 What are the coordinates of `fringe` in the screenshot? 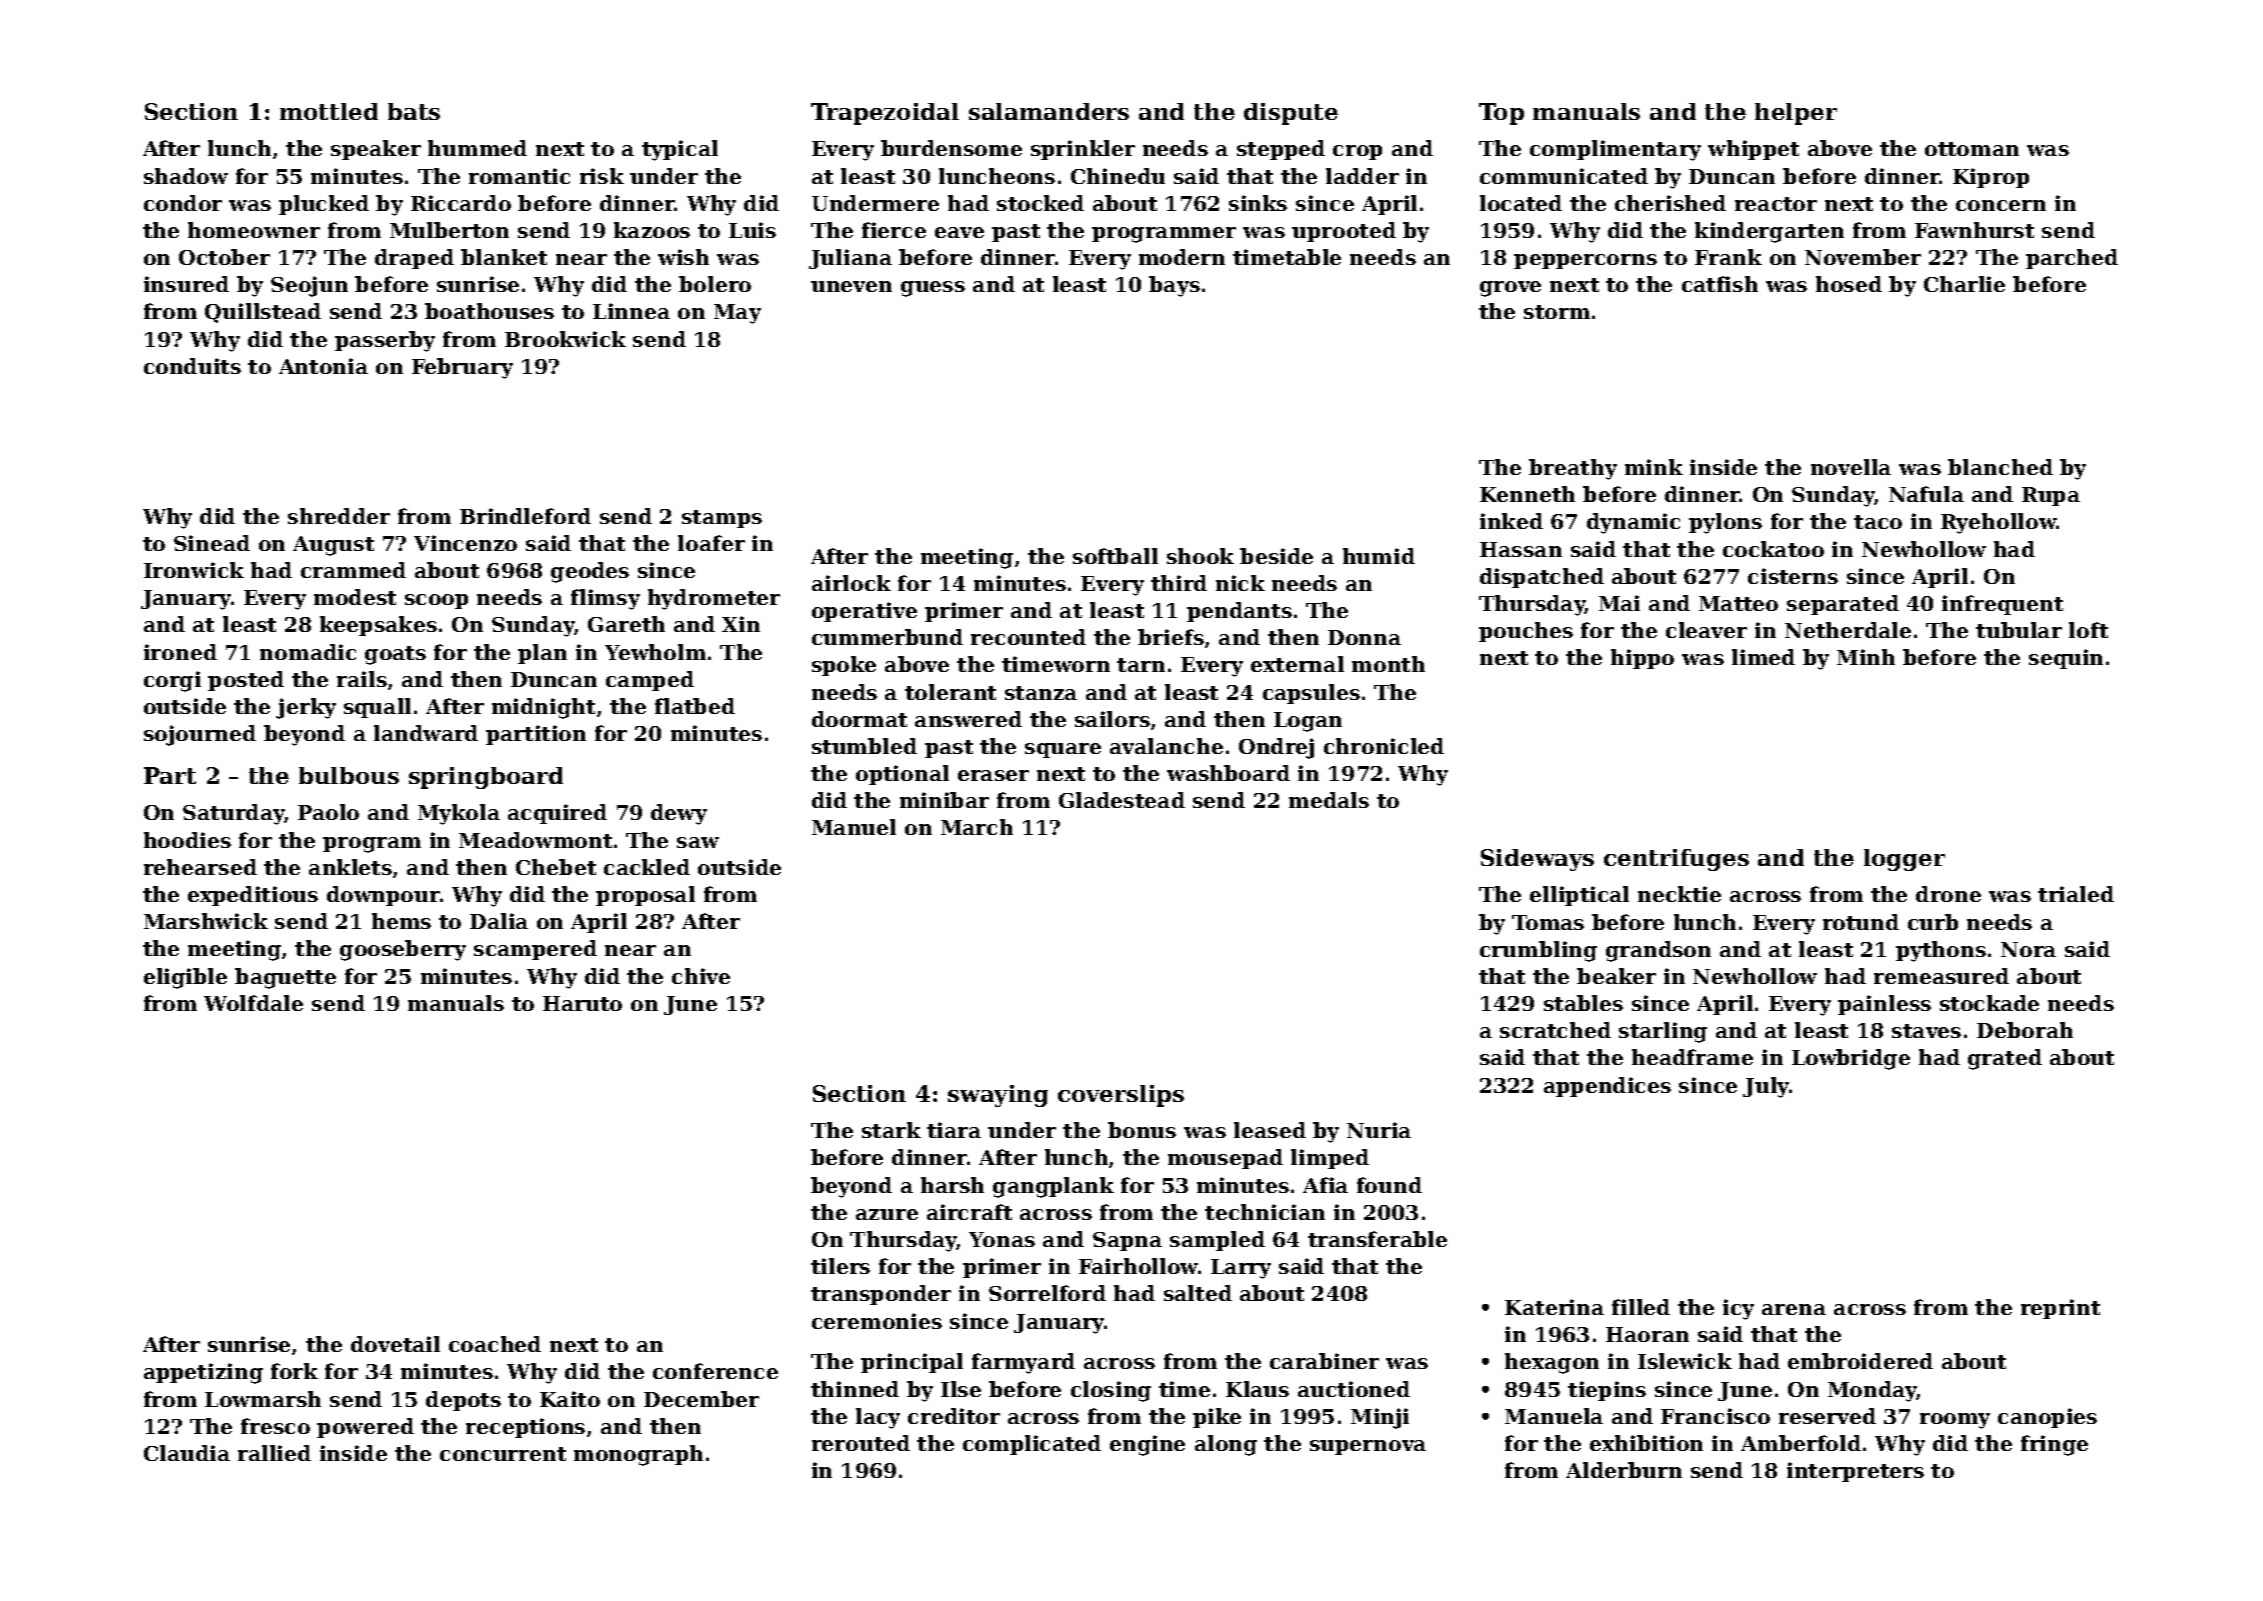 It's located at (2054, 1445).
